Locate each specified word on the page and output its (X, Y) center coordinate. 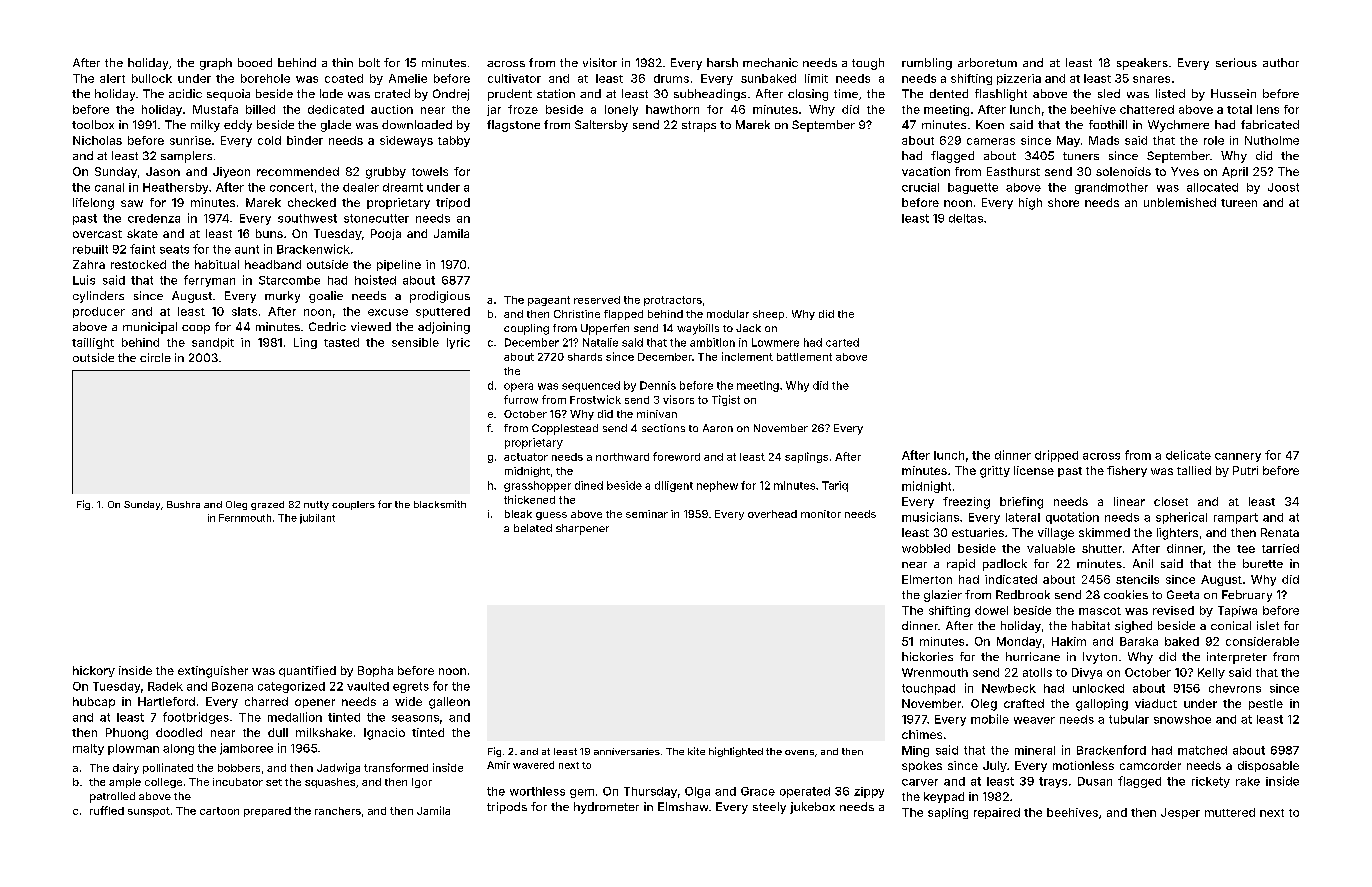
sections (663, 428)
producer (99, 312)
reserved (597, 300)
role (1214, 140)
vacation (926, 171)
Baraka (1139, 641)
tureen (1239, 203)
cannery (1238, 457)
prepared (267, 812)
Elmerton (927, 579)
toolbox (93, 124)
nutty (316, 505)
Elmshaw (683, 806)
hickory (94, 671)
